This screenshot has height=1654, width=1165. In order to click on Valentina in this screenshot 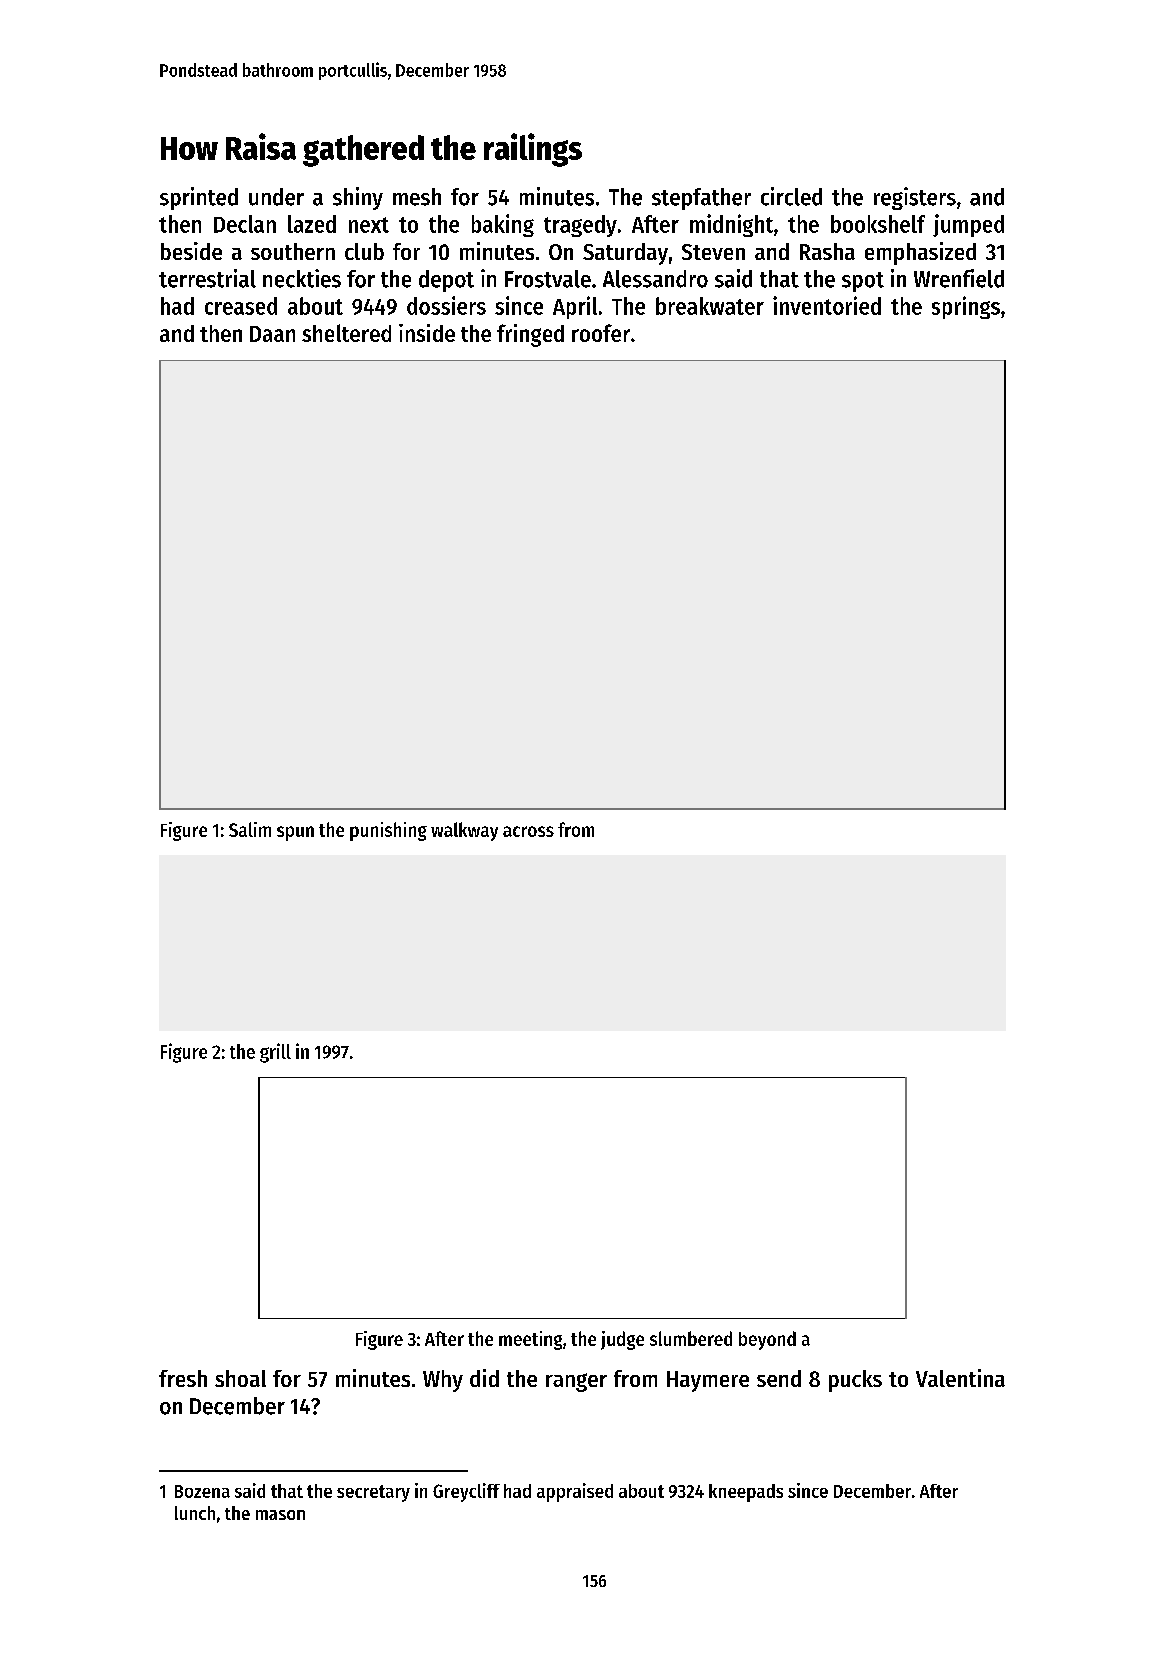, I will do `click(960, 1378)`.
